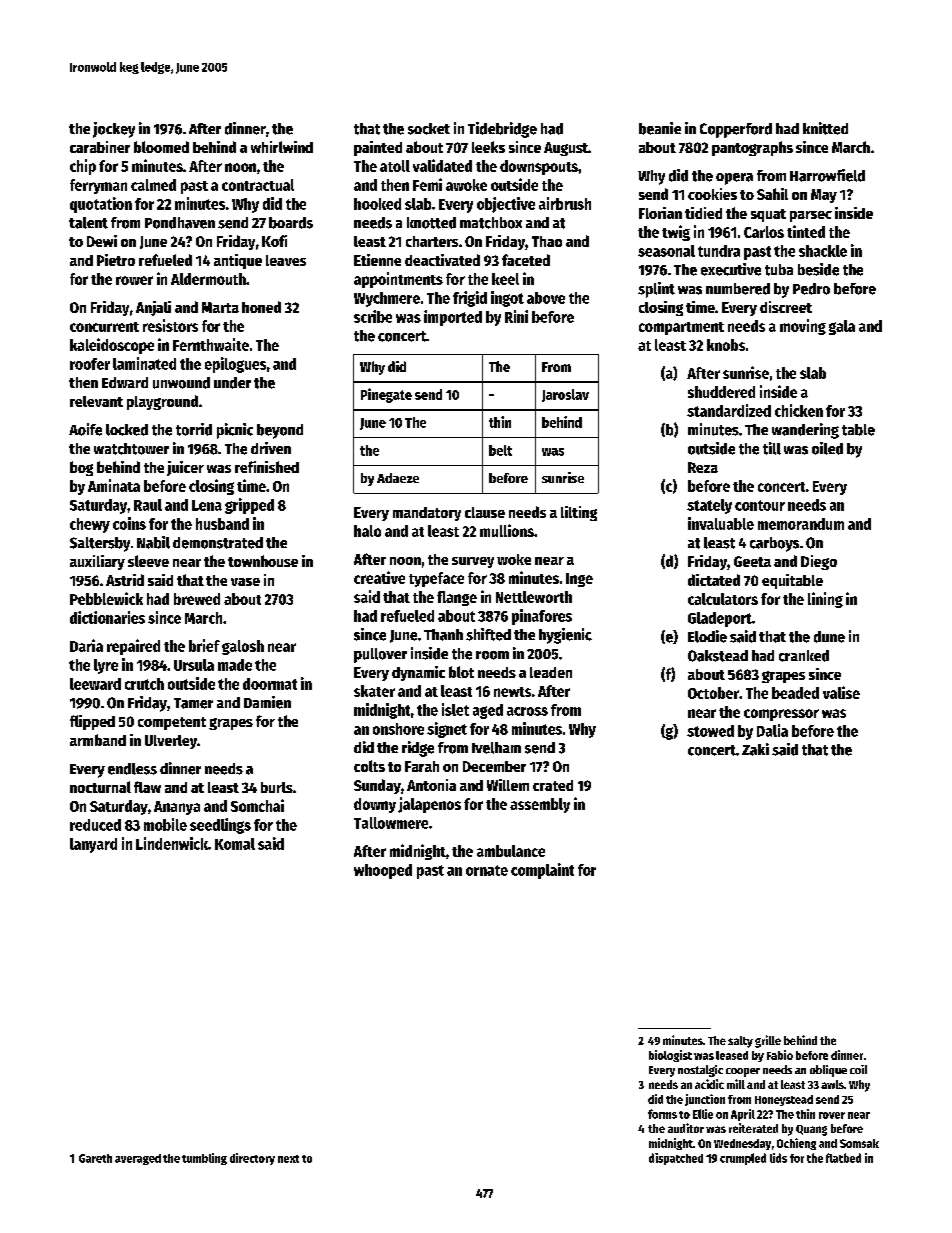 Image resolution: width=952 pixels, height=1233 pixels. I want to click on Tamer, so click(193, 703).
